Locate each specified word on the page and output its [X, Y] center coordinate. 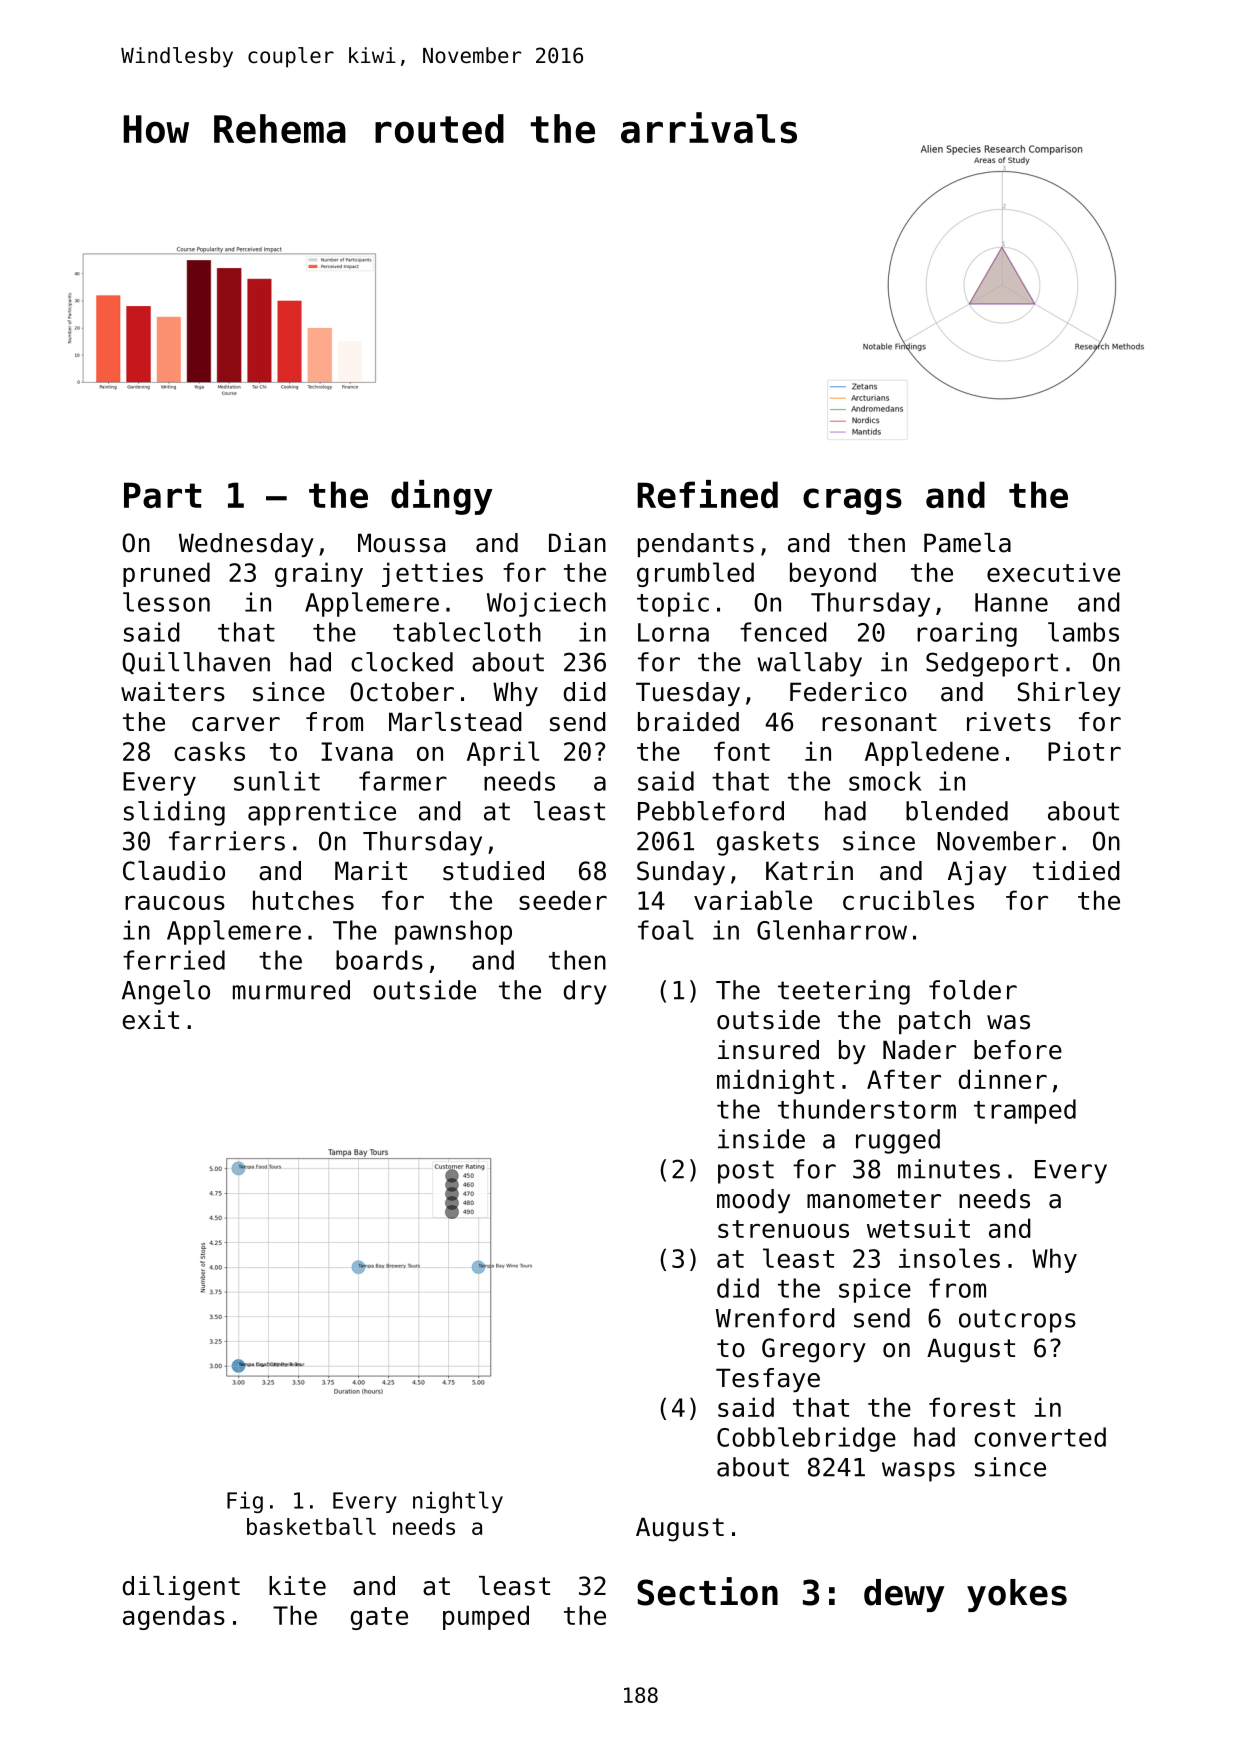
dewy [904, 1595]
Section [707, 1591]
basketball [311, 1526]
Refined [707, 494]
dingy [442, 497]
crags [852, 501]
